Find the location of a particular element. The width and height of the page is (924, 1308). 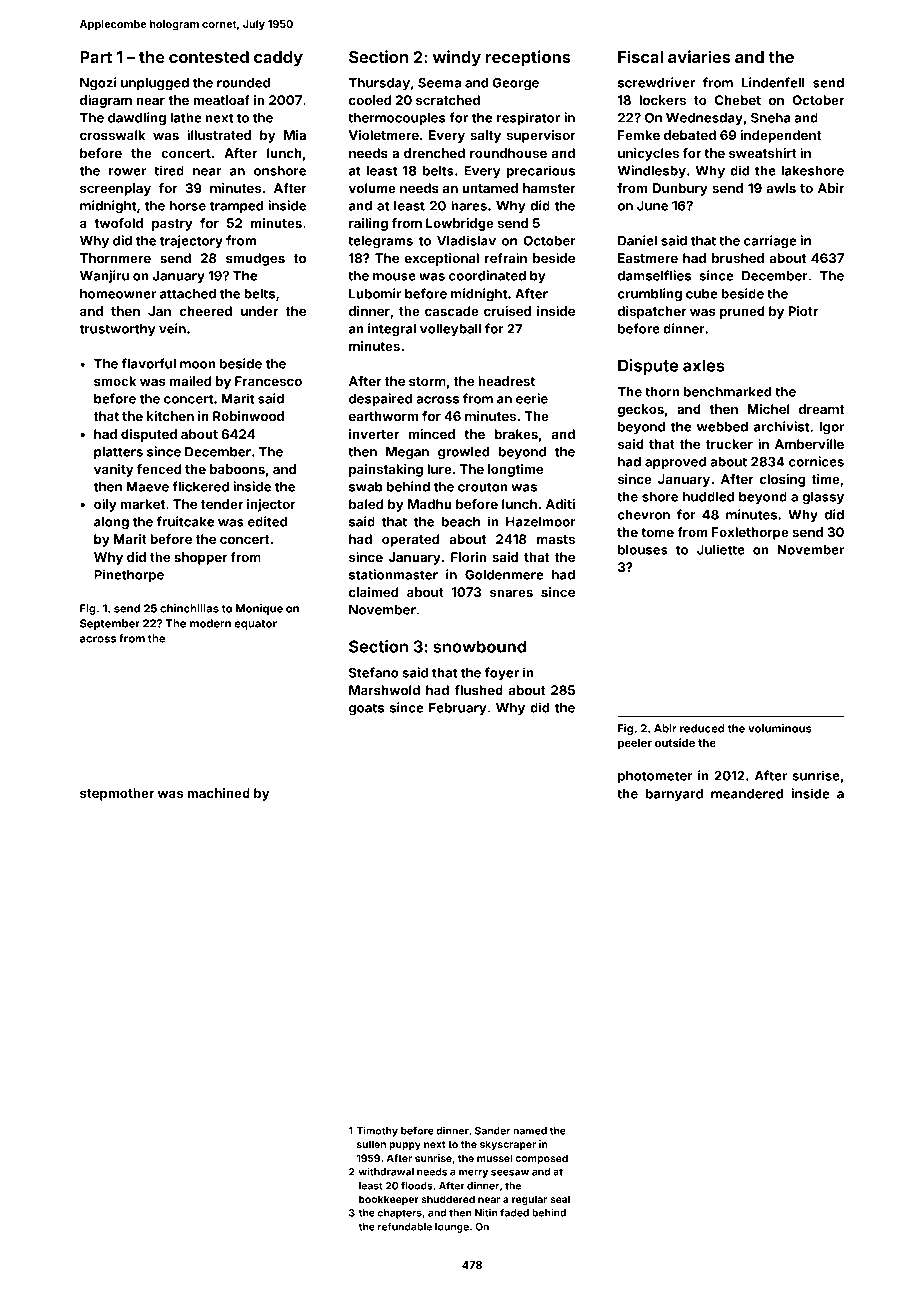

Ngozi is located at coordinates (98, 84).
